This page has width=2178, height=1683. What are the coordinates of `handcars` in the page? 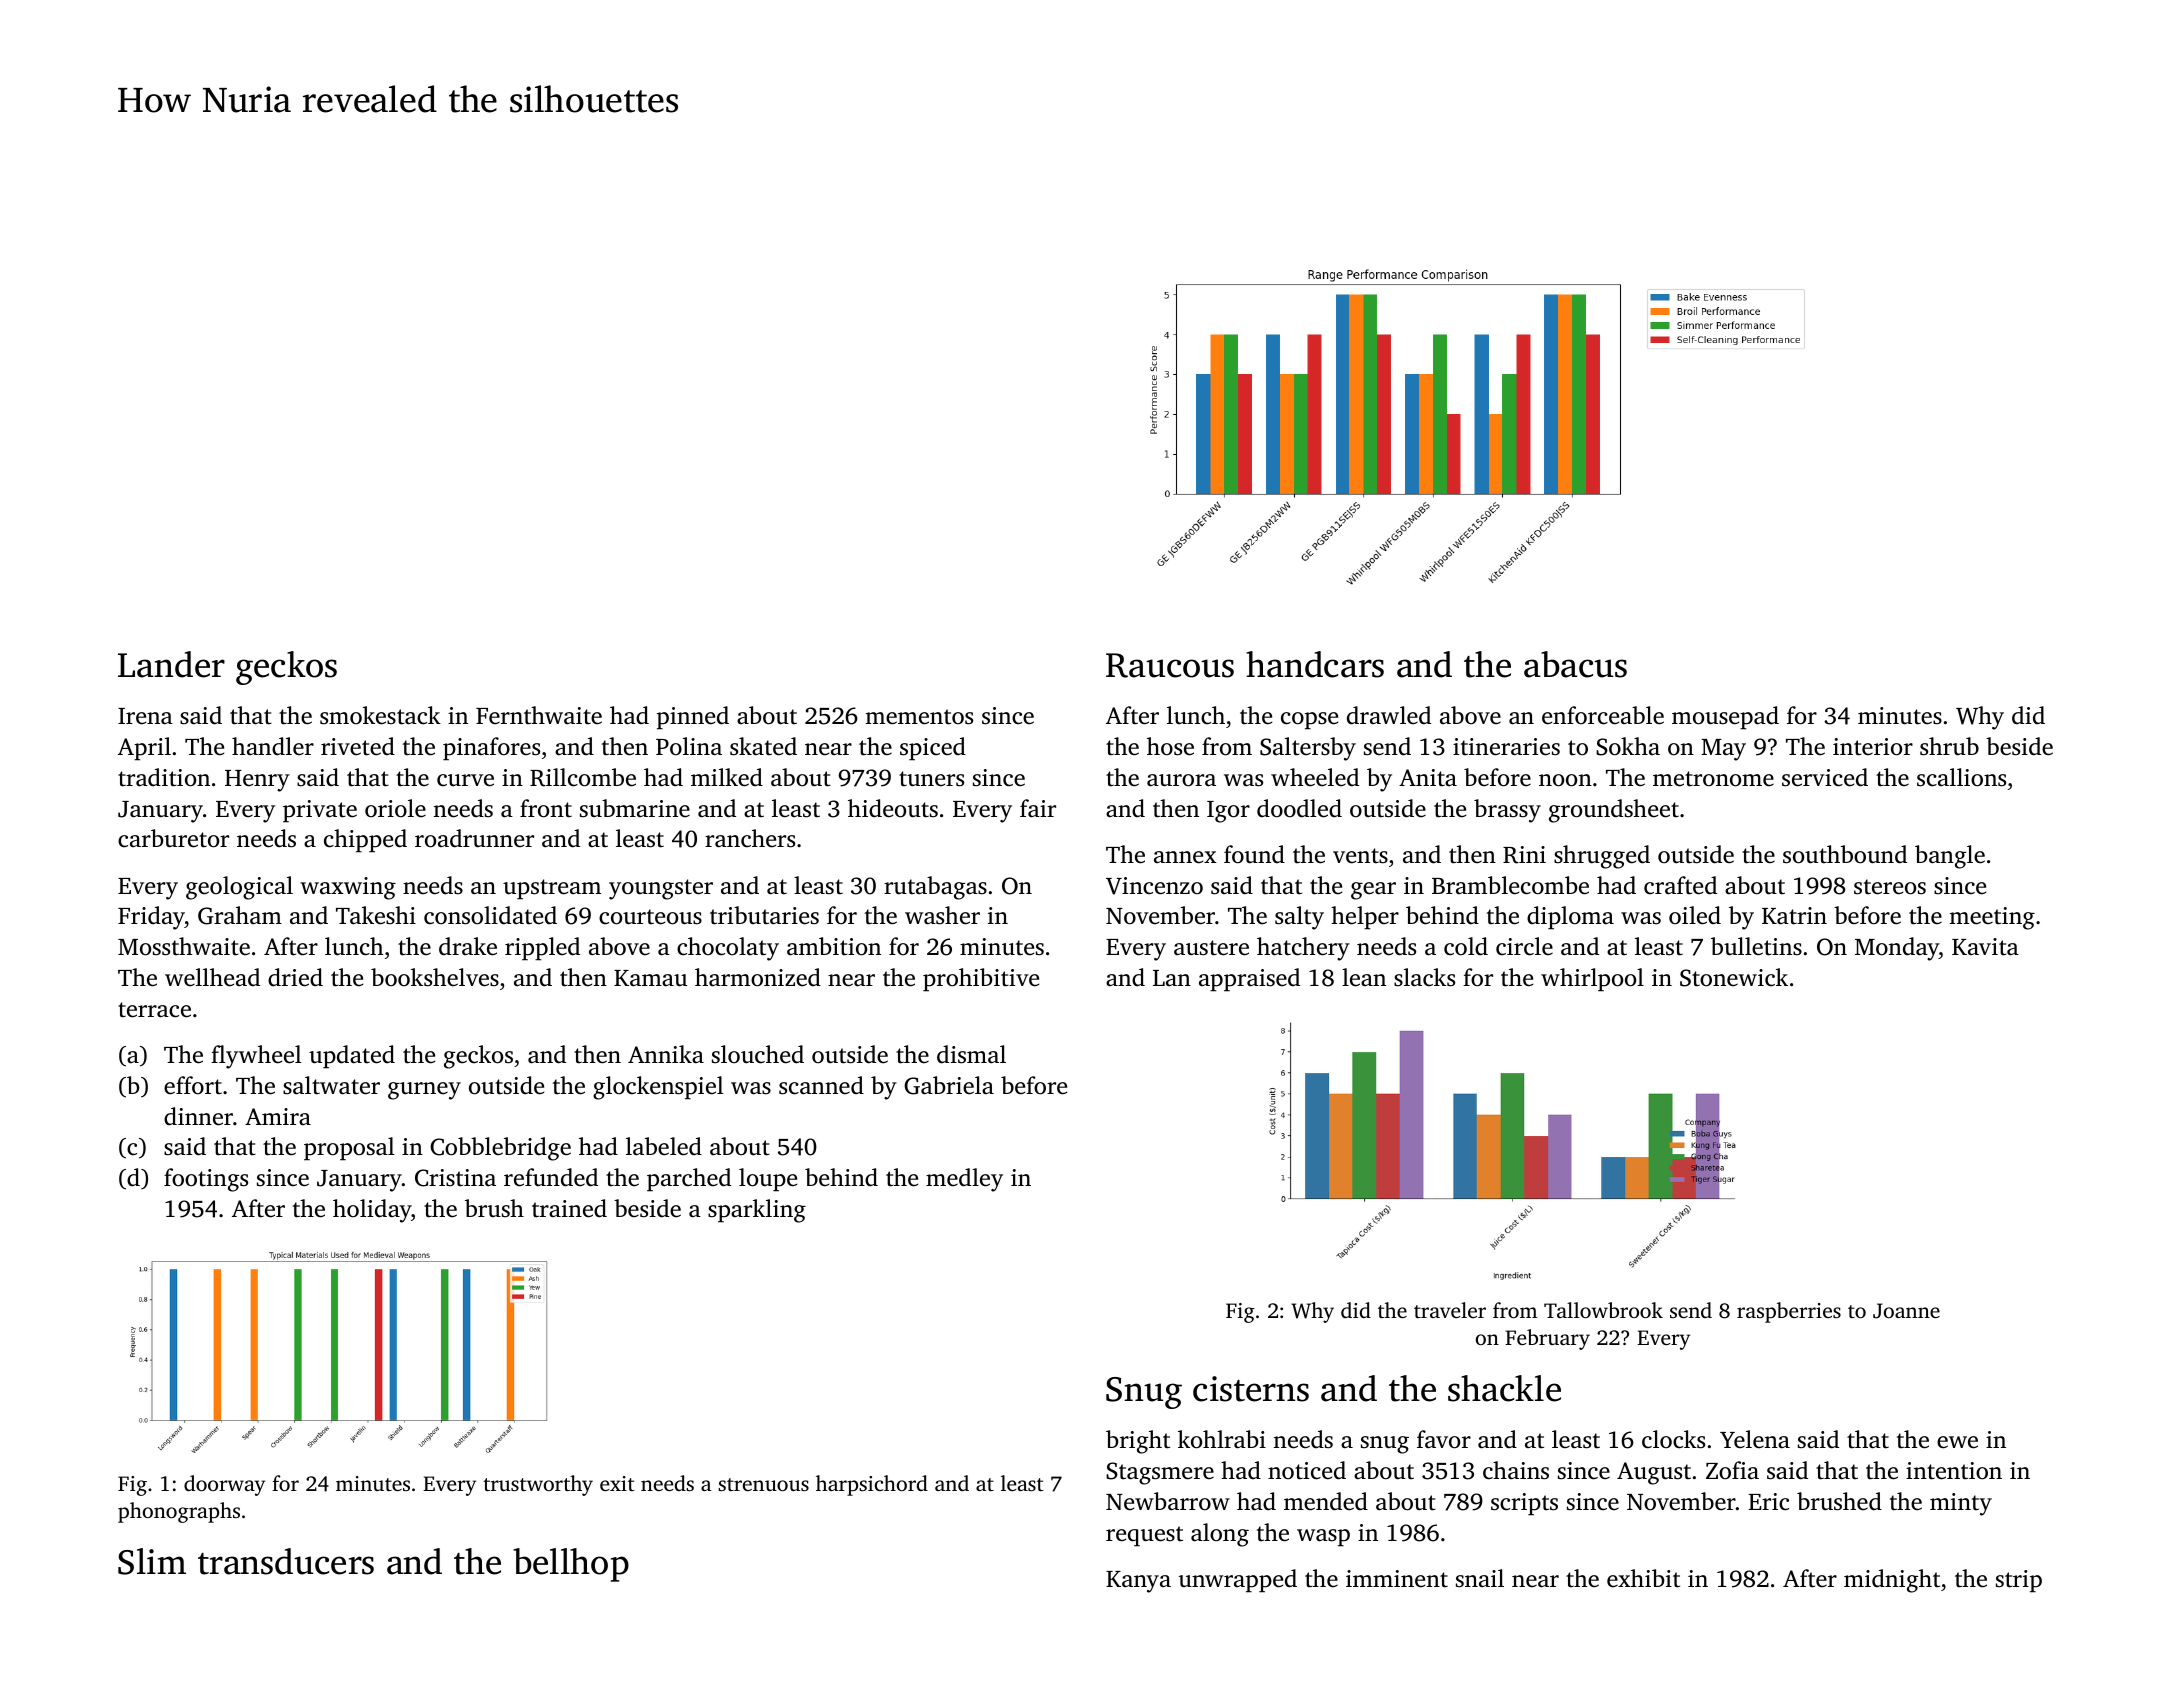 It's located at (1315, 664).
